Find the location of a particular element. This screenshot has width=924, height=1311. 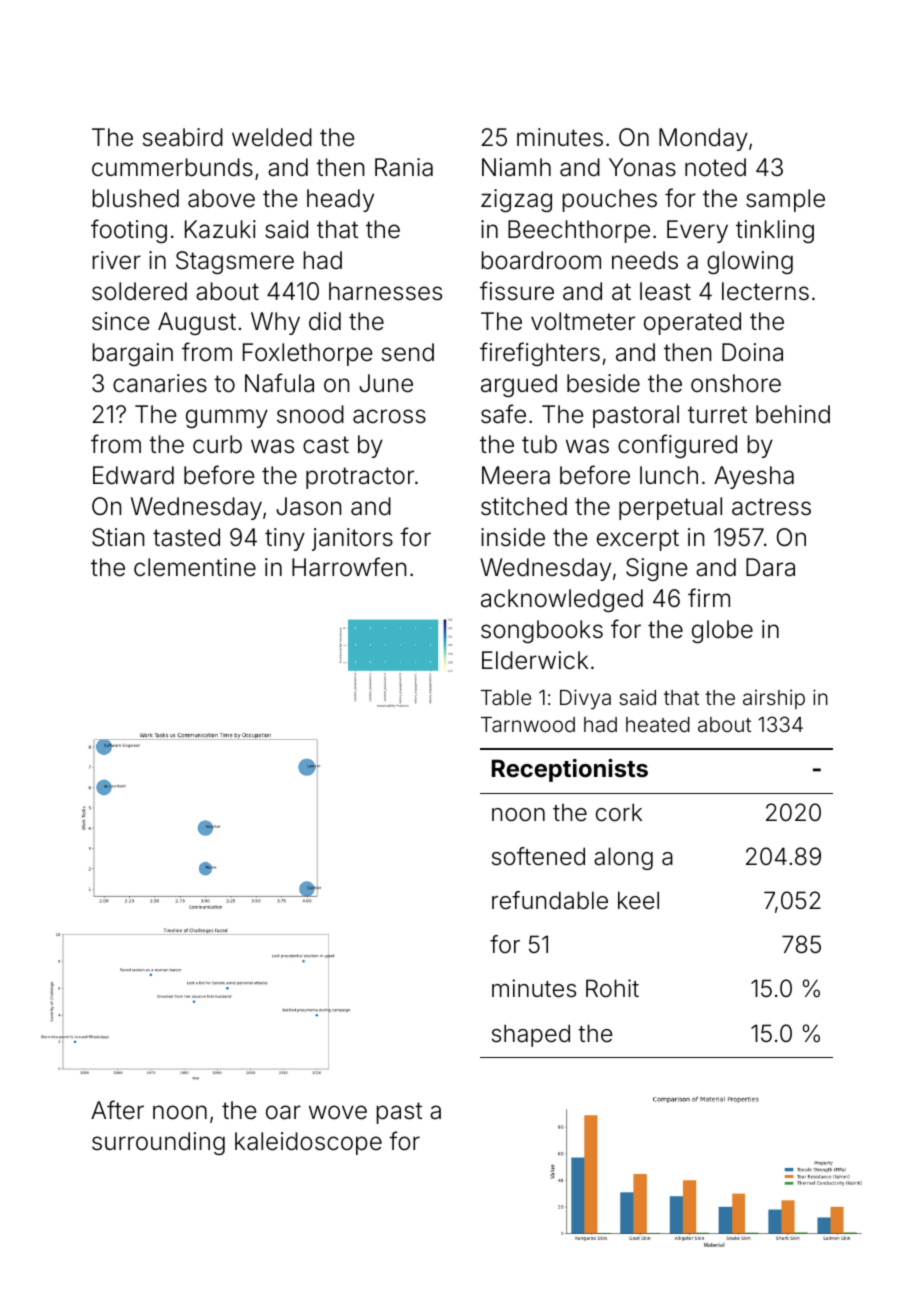

shaped is located at coordinates (531, 1035).
